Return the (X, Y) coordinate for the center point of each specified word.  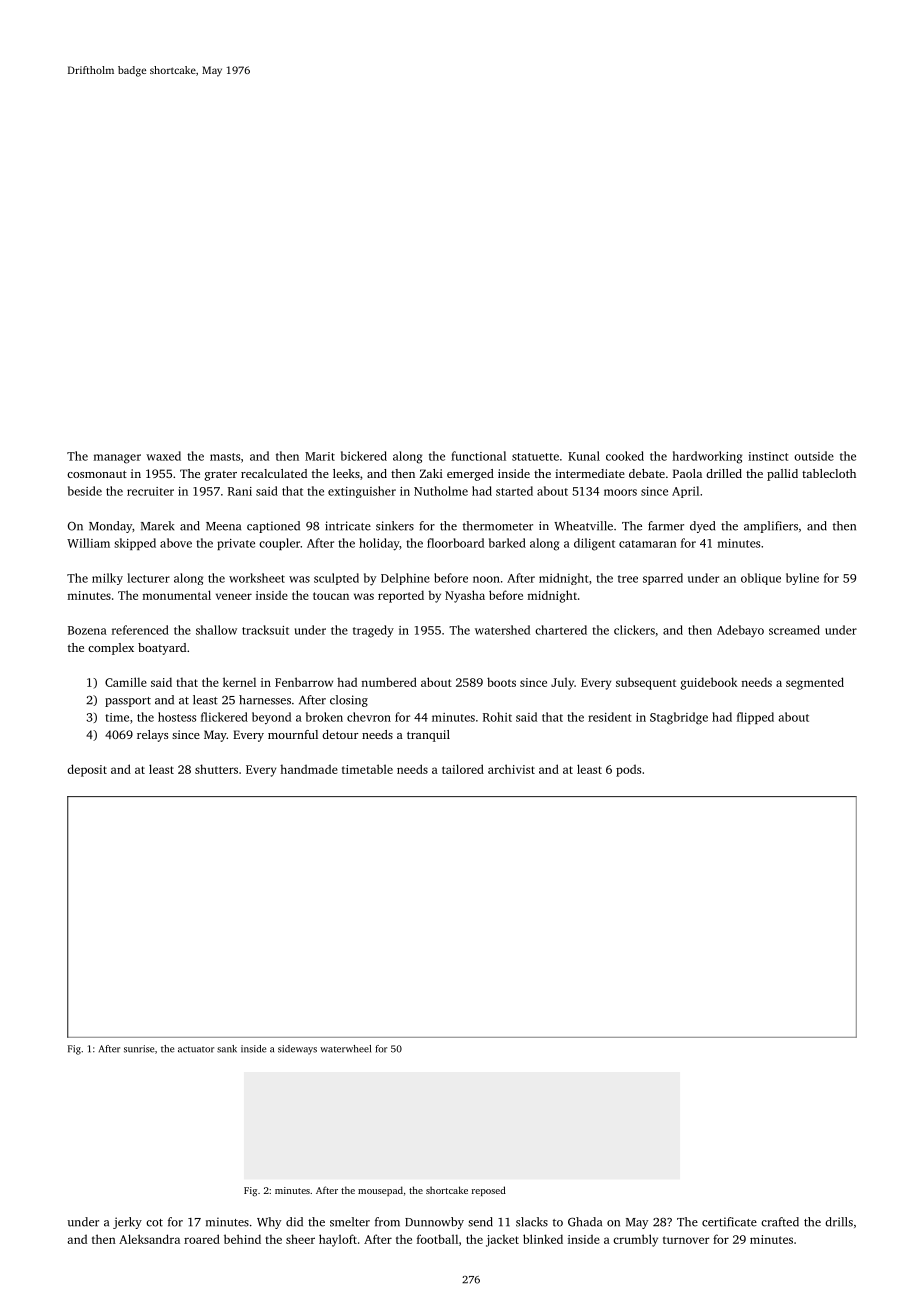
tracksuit (265, 630)
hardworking (707, 457)
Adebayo (740, 631)
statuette (535, 457)
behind (242, 1239)
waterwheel (345, 1049)
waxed (163, 456)
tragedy (373, 631)
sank (227, 1049)
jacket (502, 1241)
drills (839, 1222)
